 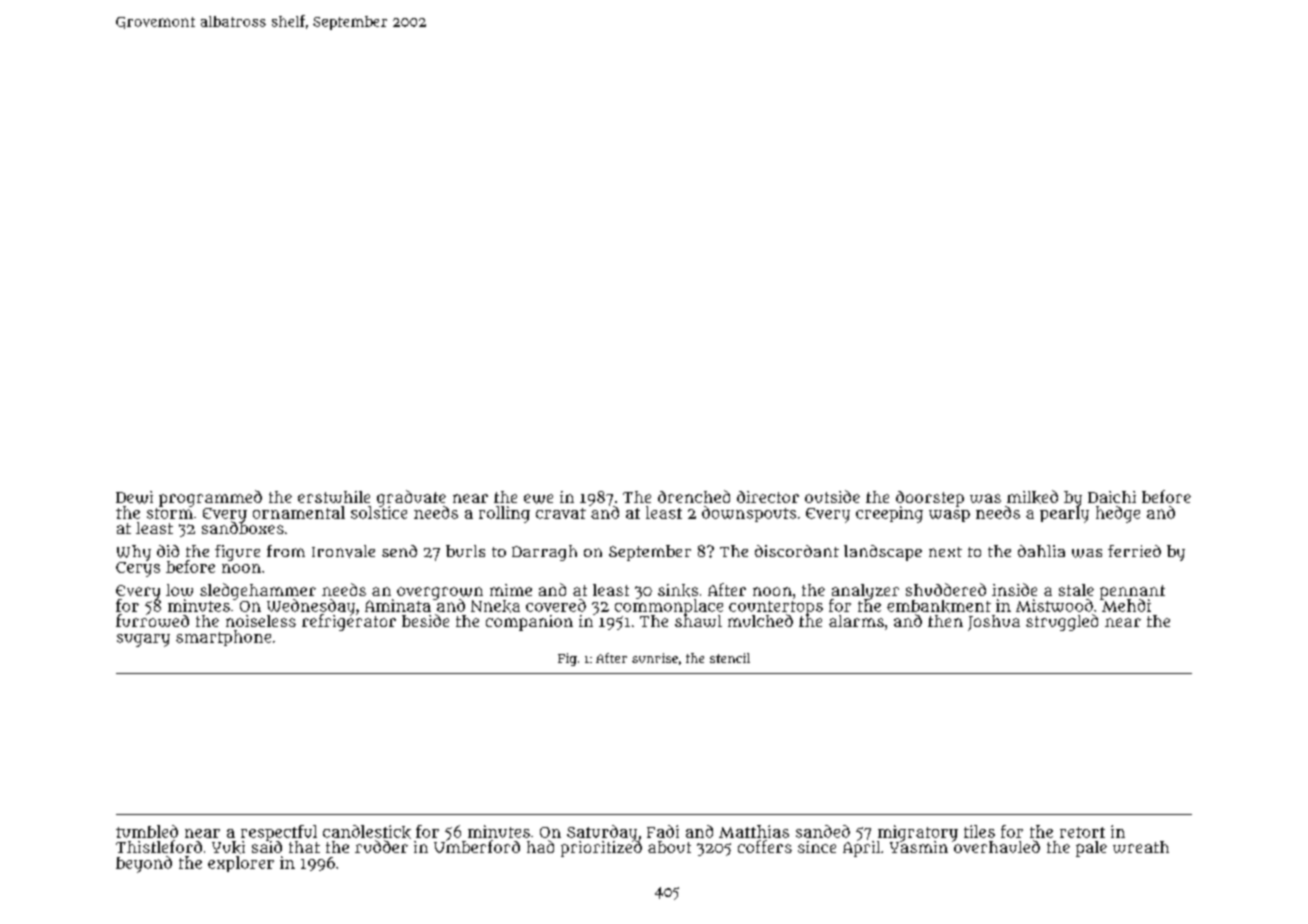 I want to click on stencil, so click(x=730, y=658).
